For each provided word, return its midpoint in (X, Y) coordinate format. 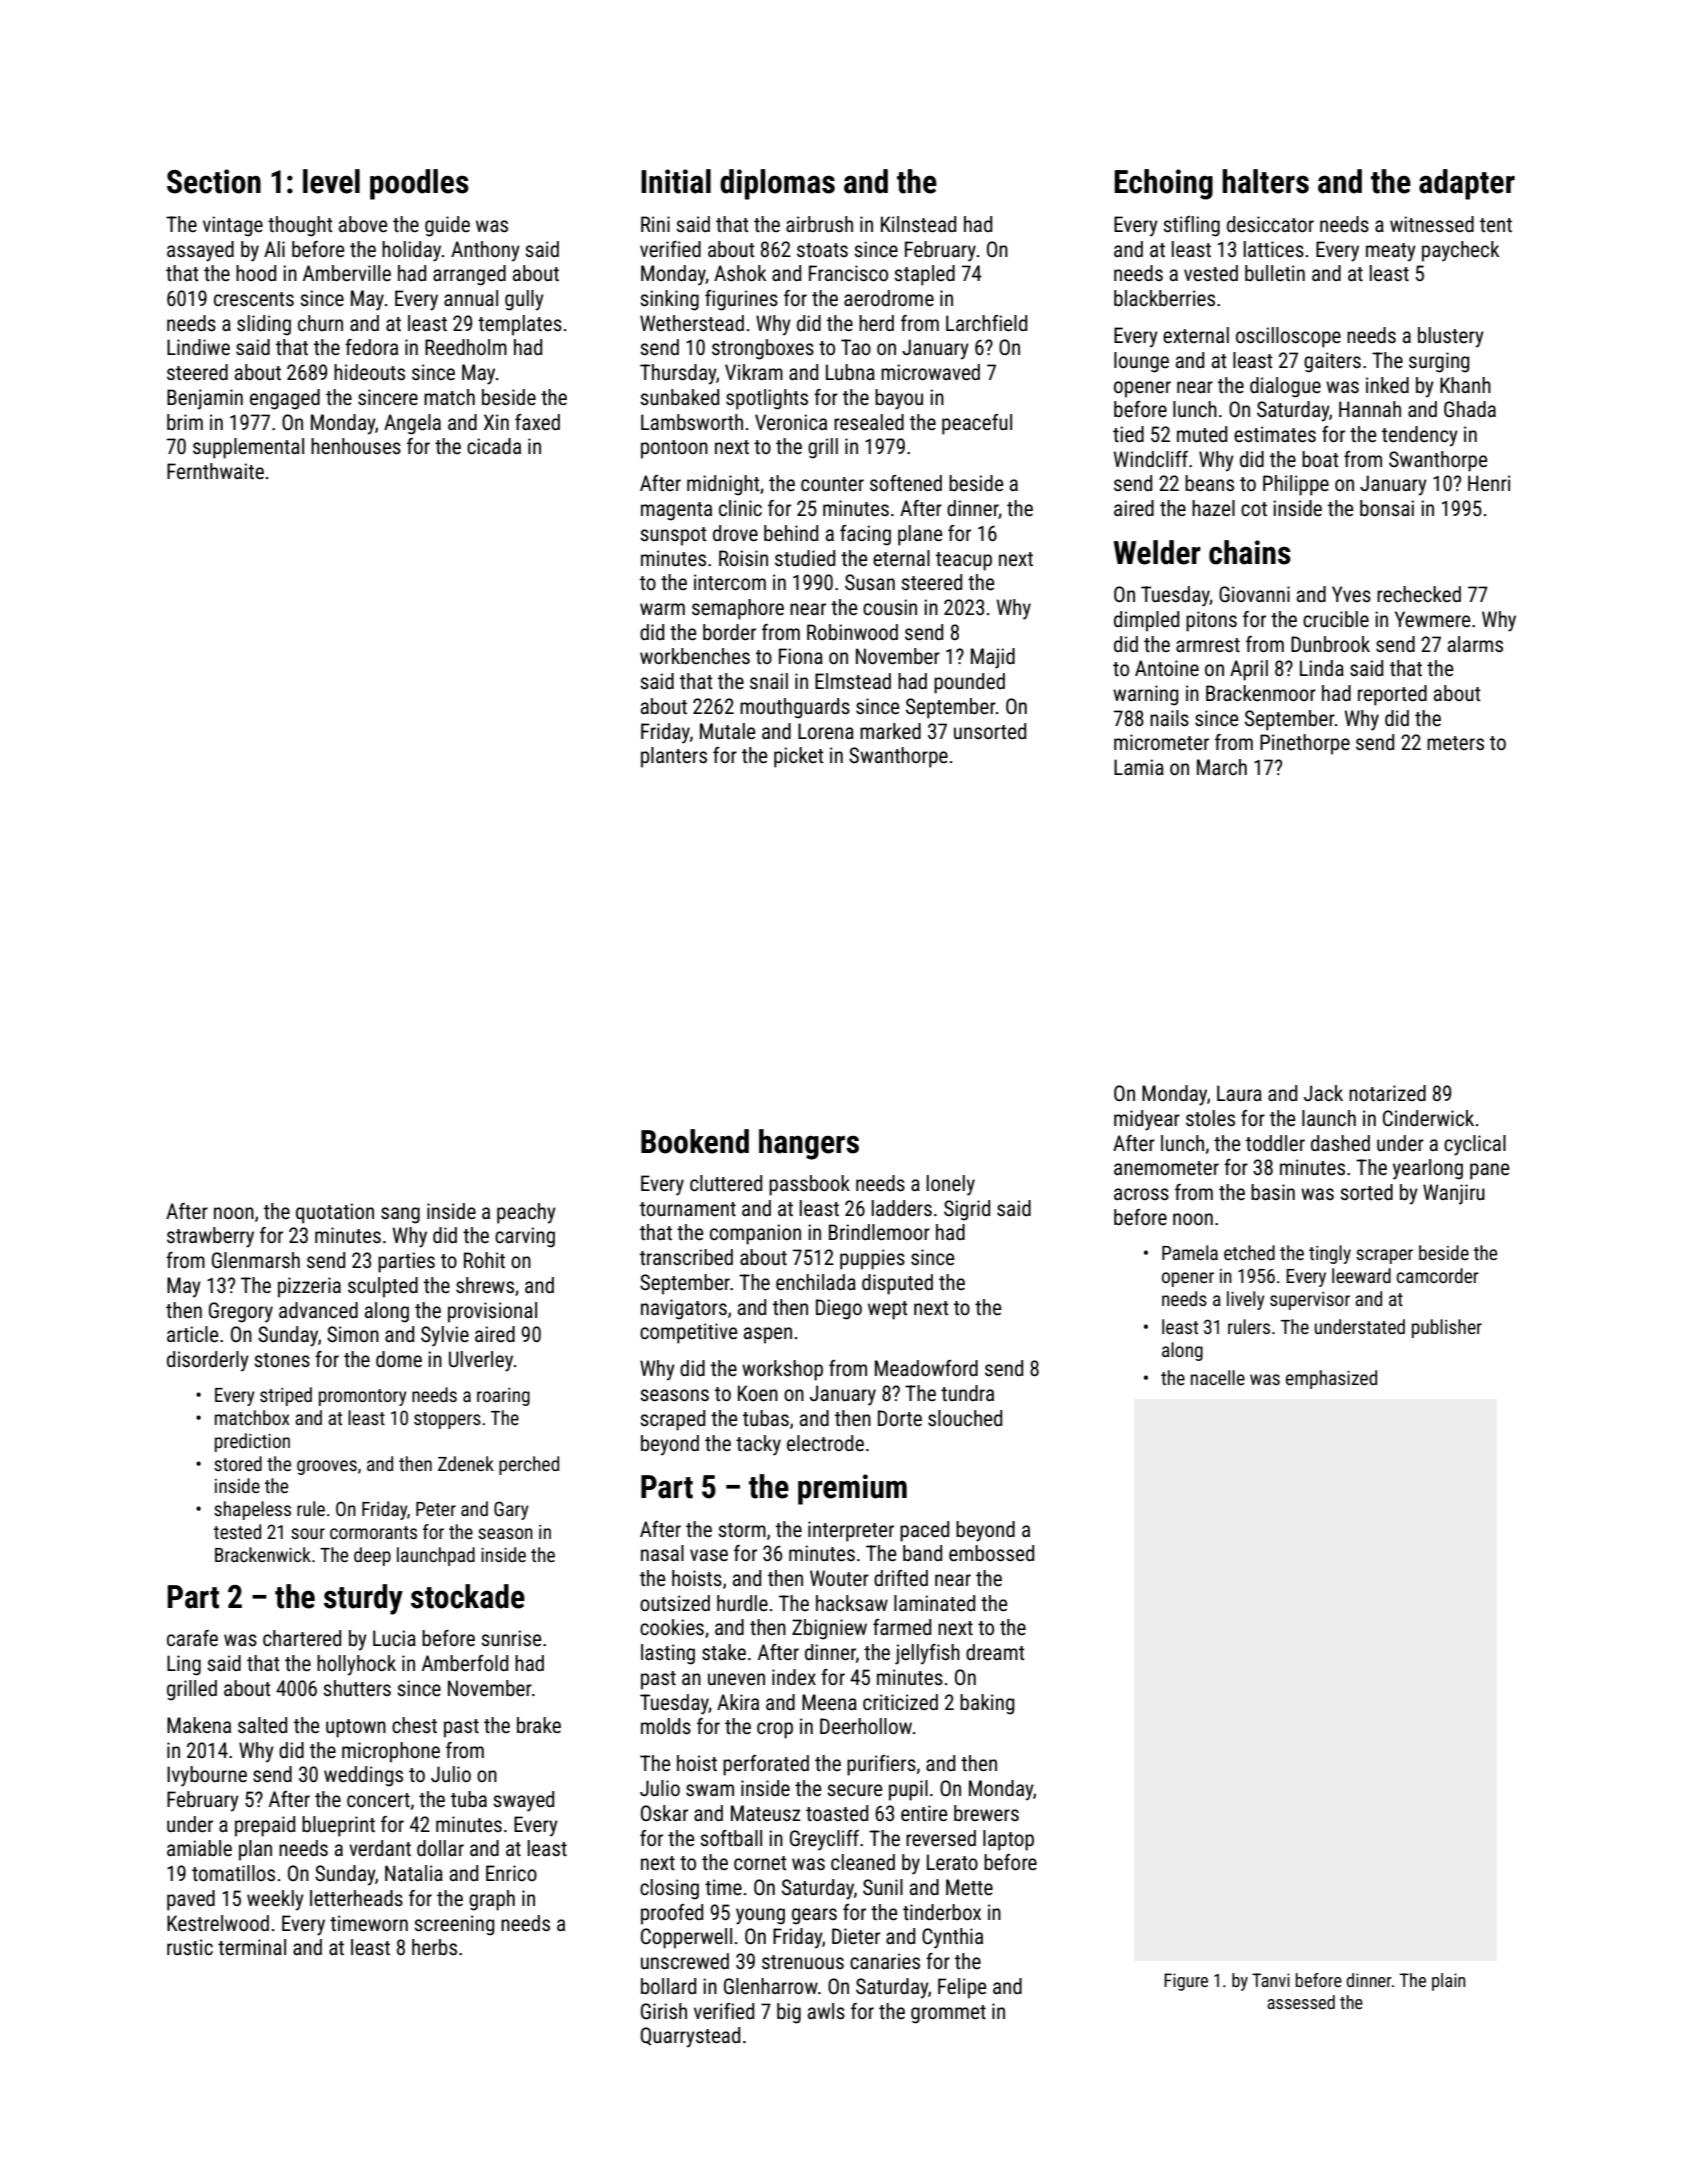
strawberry (210, 1237)
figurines (741, 300)
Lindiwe (198, 347)
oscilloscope (1288, 337)
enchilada (816, 1282)
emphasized (1331, 1379)
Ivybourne (207, 1776)
